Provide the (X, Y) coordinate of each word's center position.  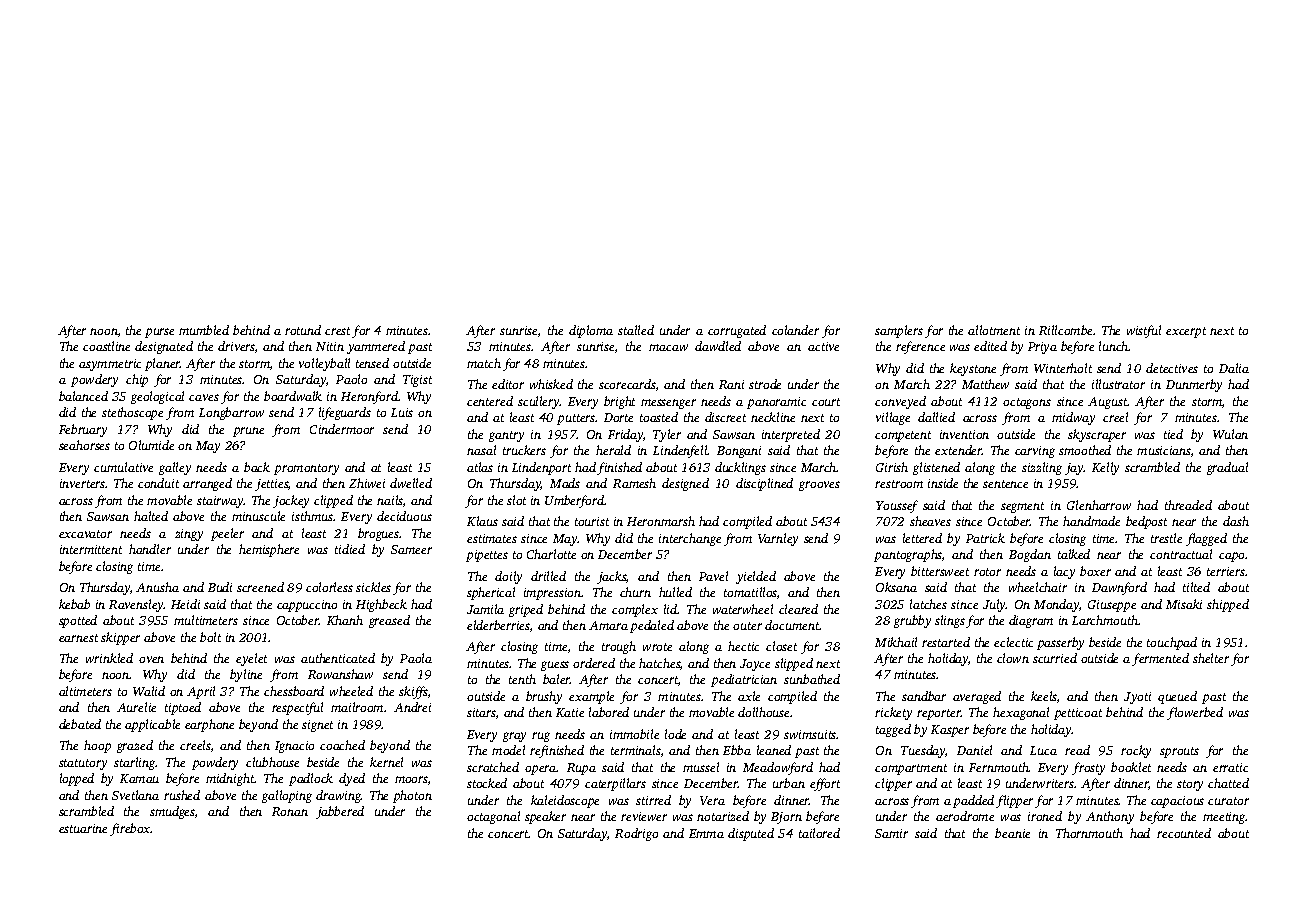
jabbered (340, 812)
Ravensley (136, 605)
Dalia (1234, 368)
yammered (376, 347)
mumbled (204, 330)
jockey (291, 501)
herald (613, 450)
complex (635, 610)
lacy (1064, 572)
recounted (1184, 833)
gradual (1227, 468)
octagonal (493, 817)
